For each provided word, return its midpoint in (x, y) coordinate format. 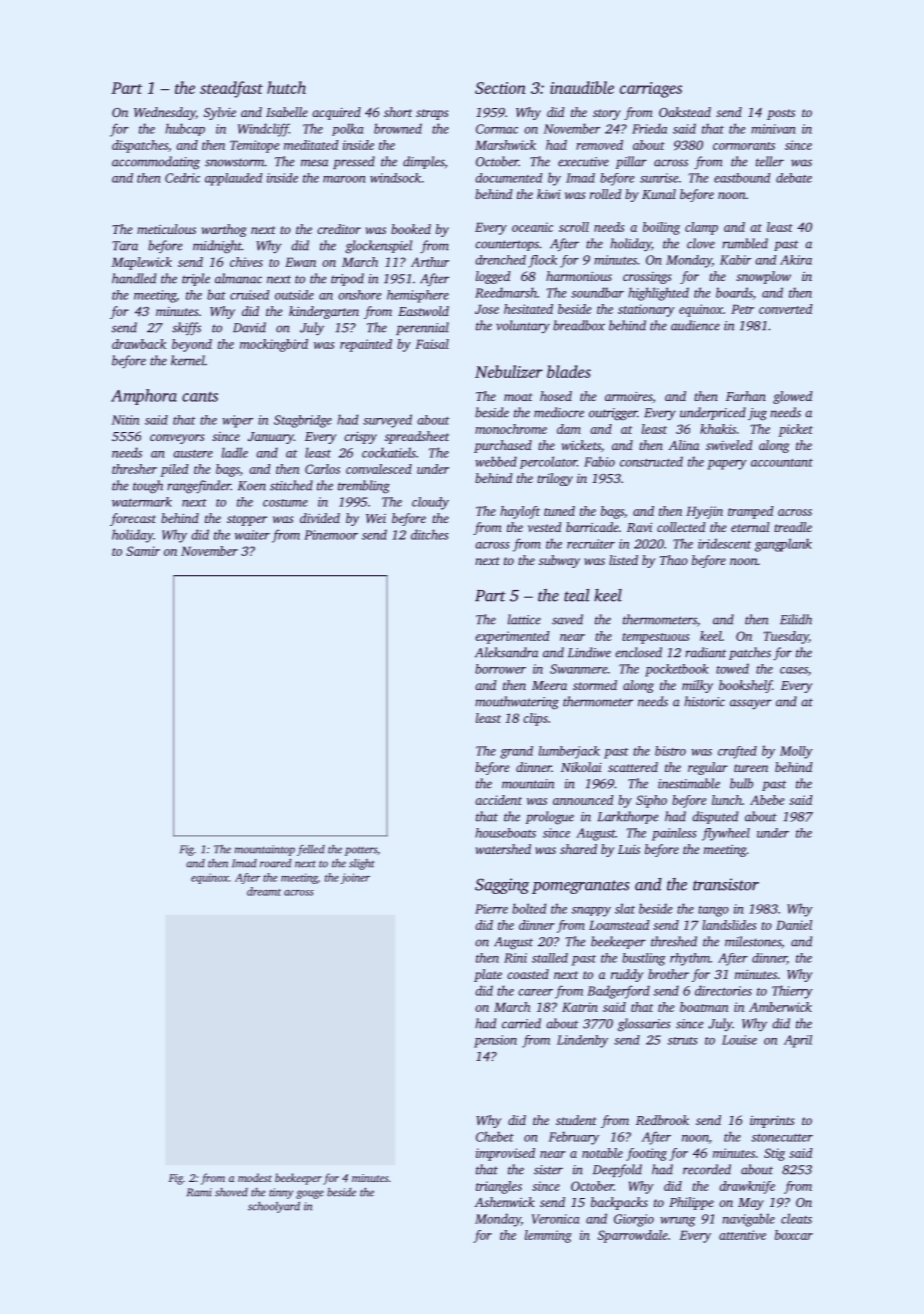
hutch (286, 87)
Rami (199, 1192)
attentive (742, 1235)
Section (500, 88)
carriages (651, 90)
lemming (548, 1236)
